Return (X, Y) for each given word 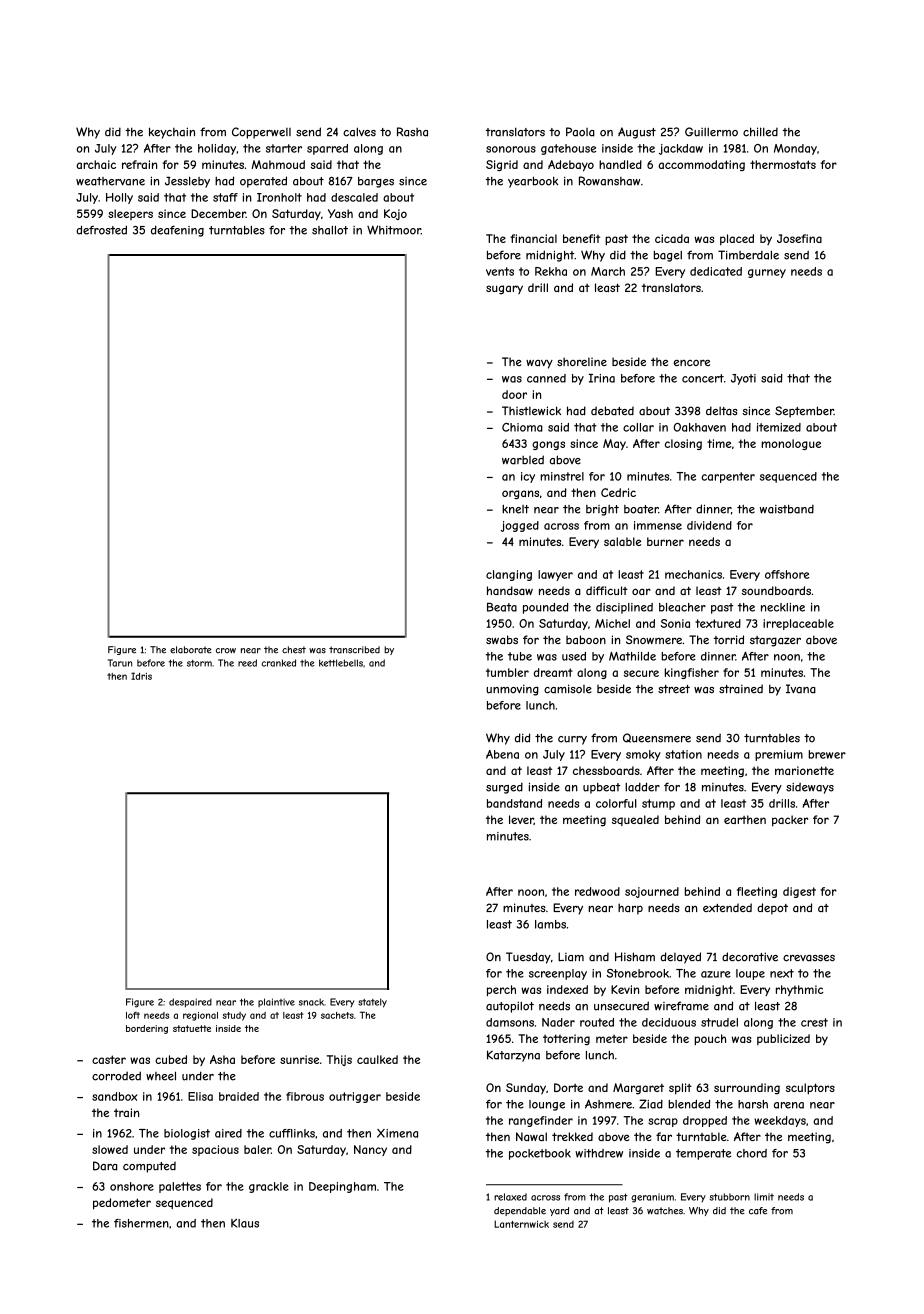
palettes (180, 1187)
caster (109, 1059)
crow (226, 651)
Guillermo (711, 132)
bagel (668, 256)
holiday (217, 149)
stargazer (775, 641)
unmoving (512, 690)
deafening (177, 231)
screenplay (558, 974)
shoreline (582, 361)
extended (727, 907)
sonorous (511, 149)
